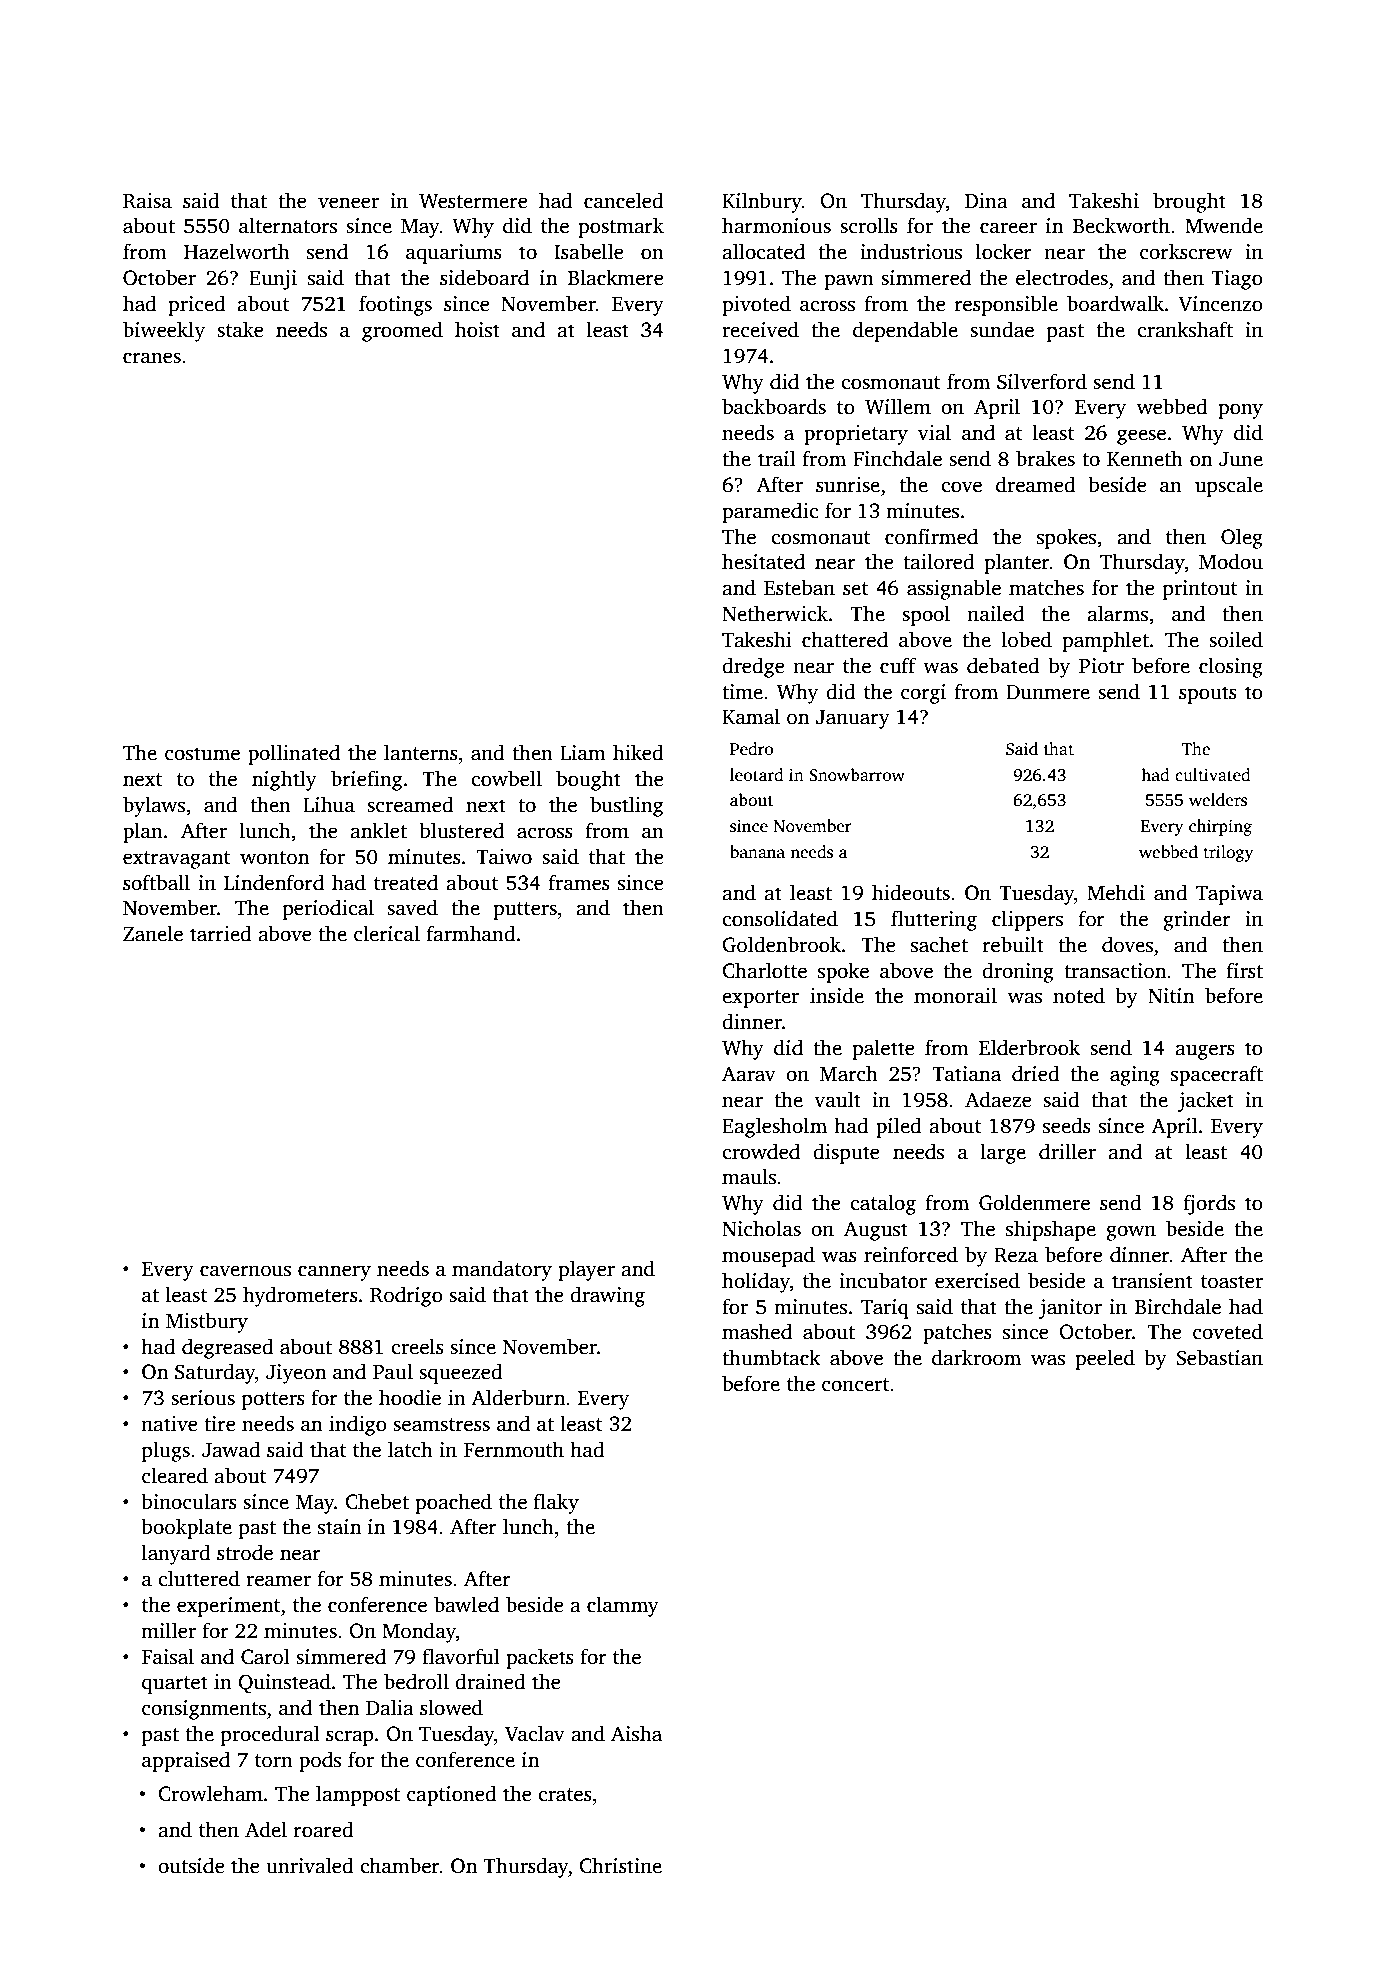  Describe the element at coordinates (1205, 1052) in the page. I see `augers` at that location.
